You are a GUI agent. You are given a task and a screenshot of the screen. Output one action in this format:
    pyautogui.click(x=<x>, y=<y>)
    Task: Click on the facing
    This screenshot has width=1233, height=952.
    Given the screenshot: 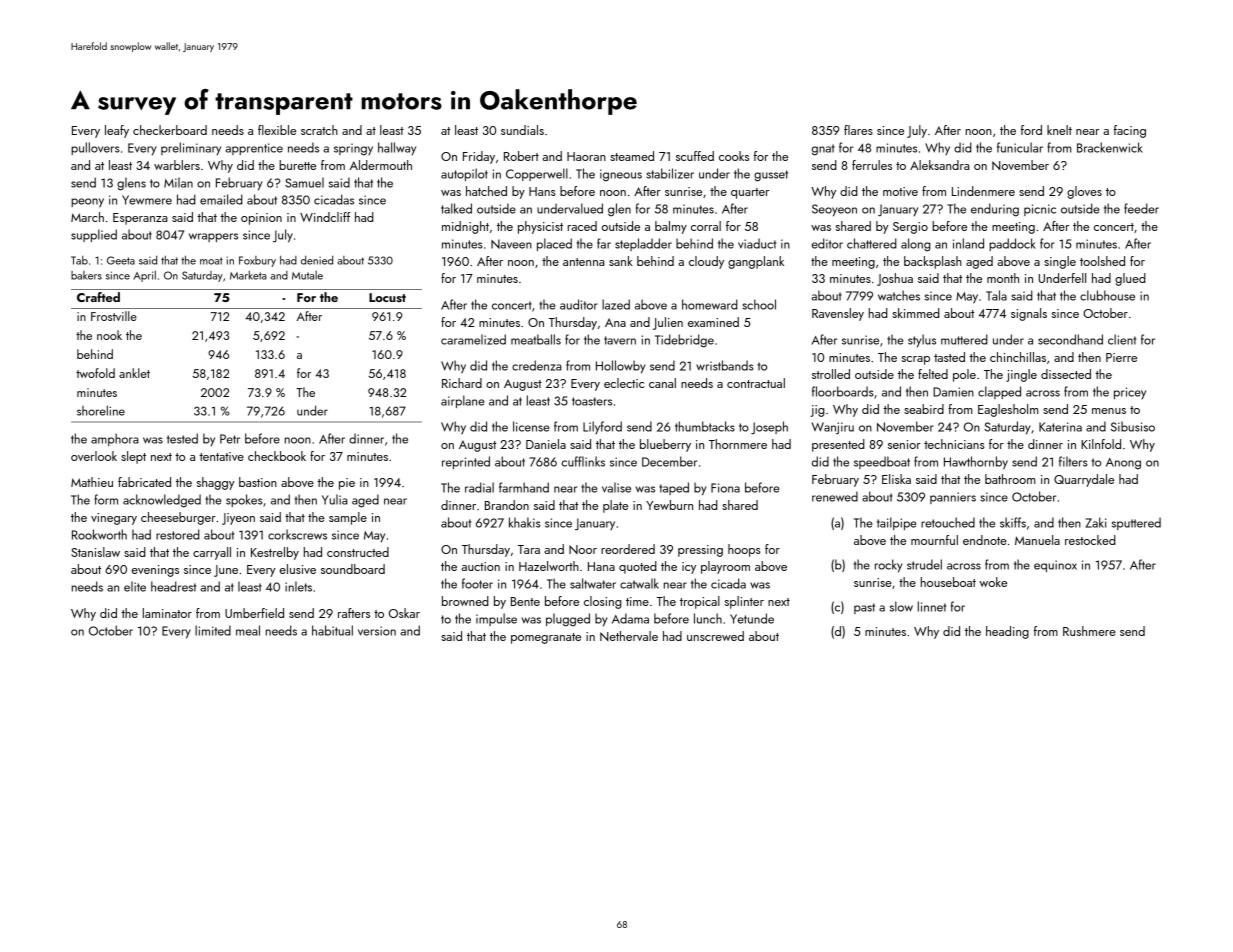 What is the action you would take?
    pyautogui.click(x=1130, y=131)
